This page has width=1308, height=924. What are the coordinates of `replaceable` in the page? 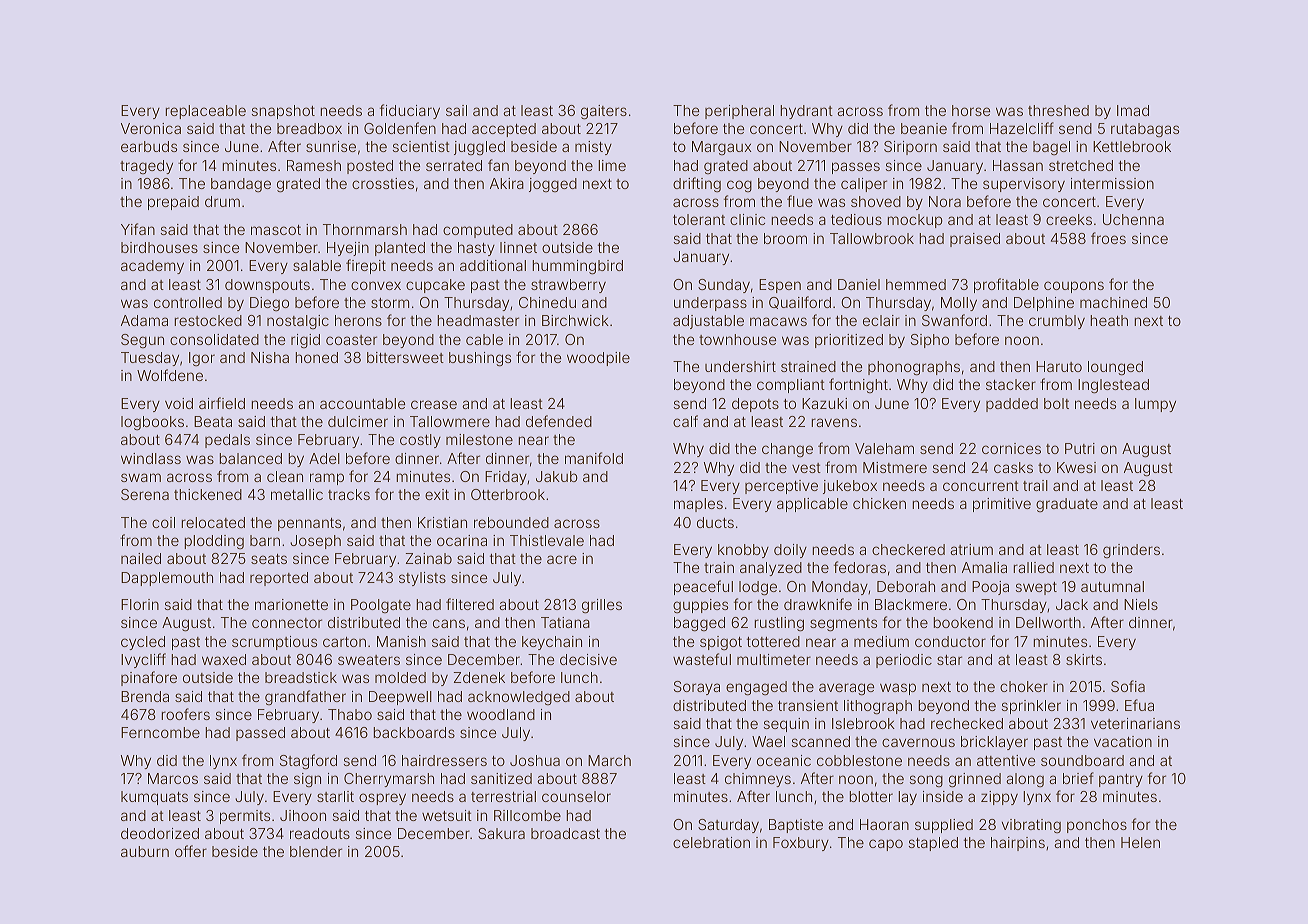 It's located at (206, 112).
